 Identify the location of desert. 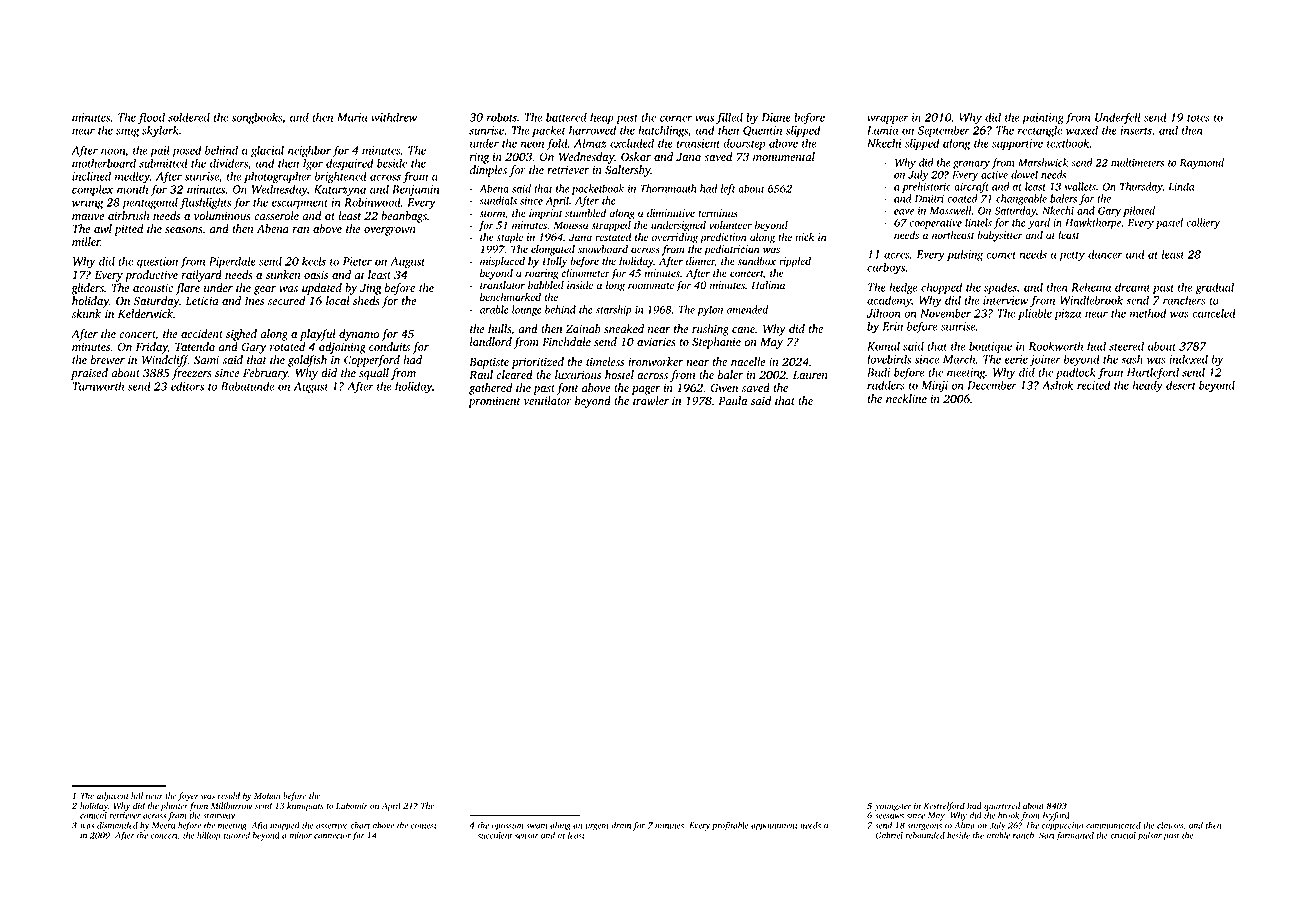
(1181, 385).
